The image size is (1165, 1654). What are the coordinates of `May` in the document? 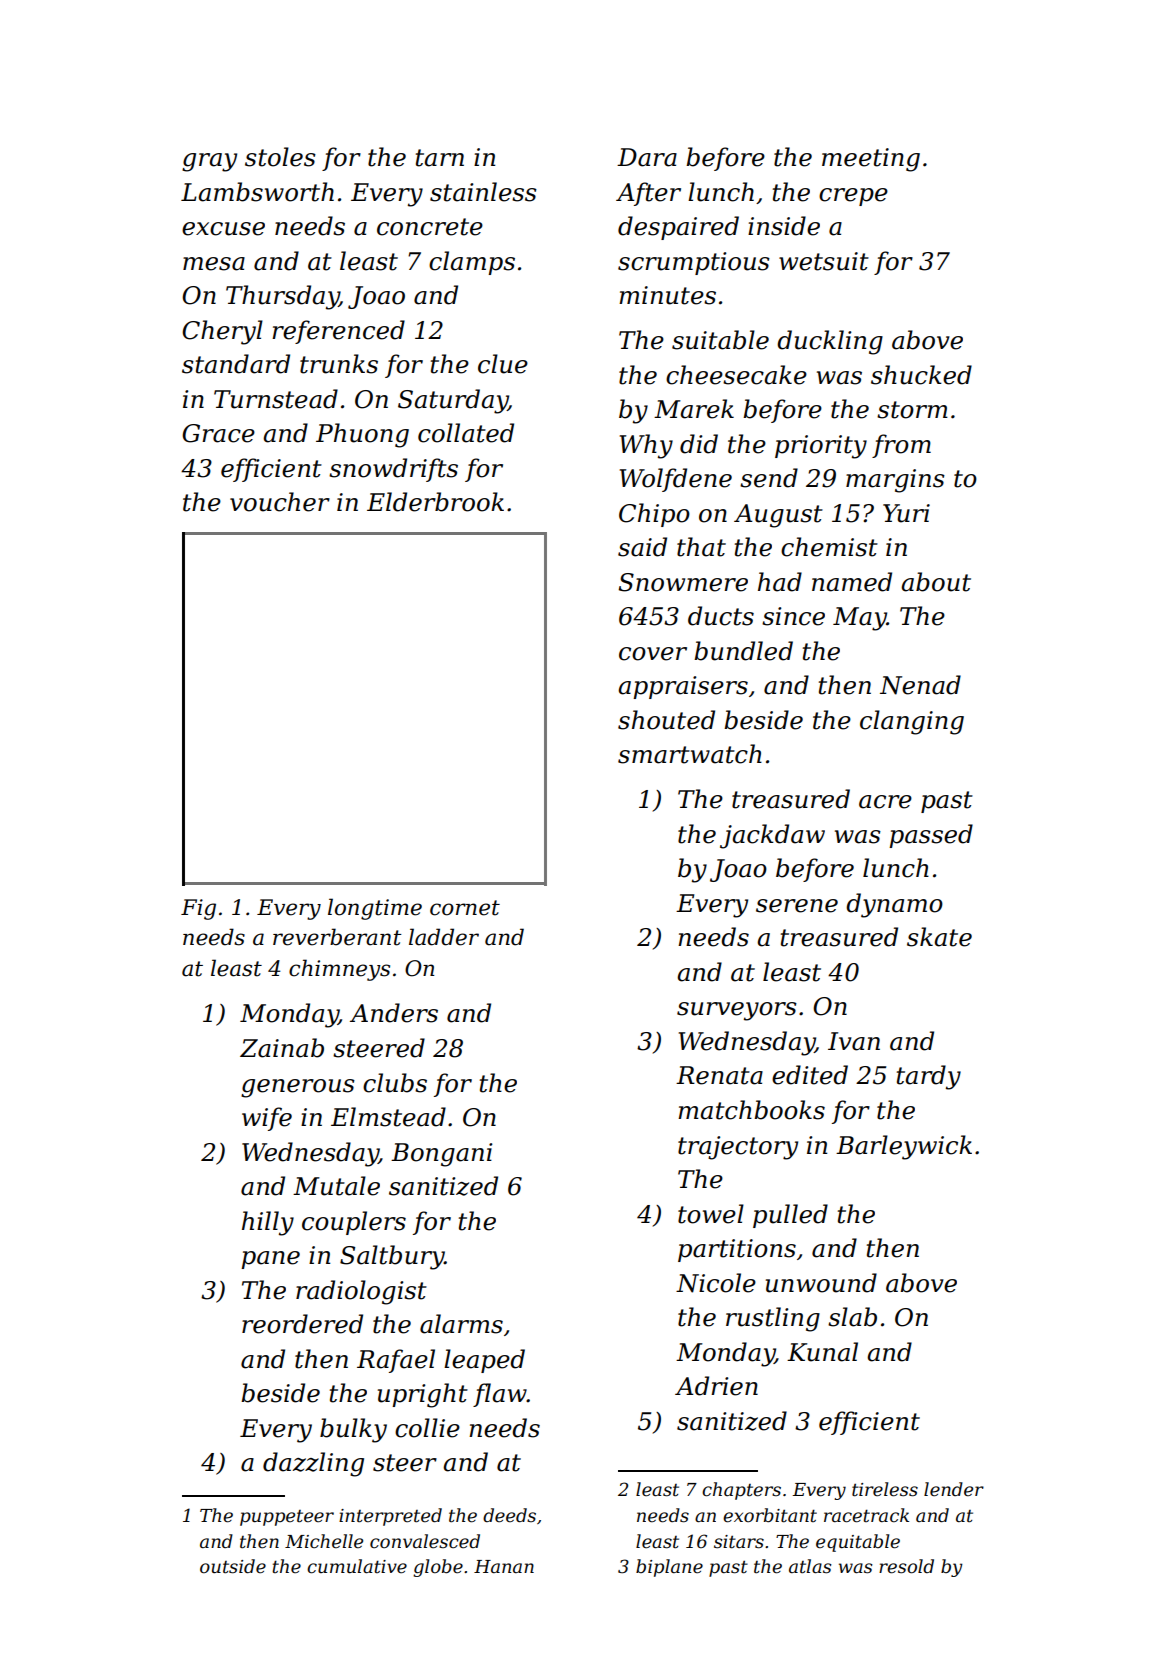 It's located at (860, 619).
